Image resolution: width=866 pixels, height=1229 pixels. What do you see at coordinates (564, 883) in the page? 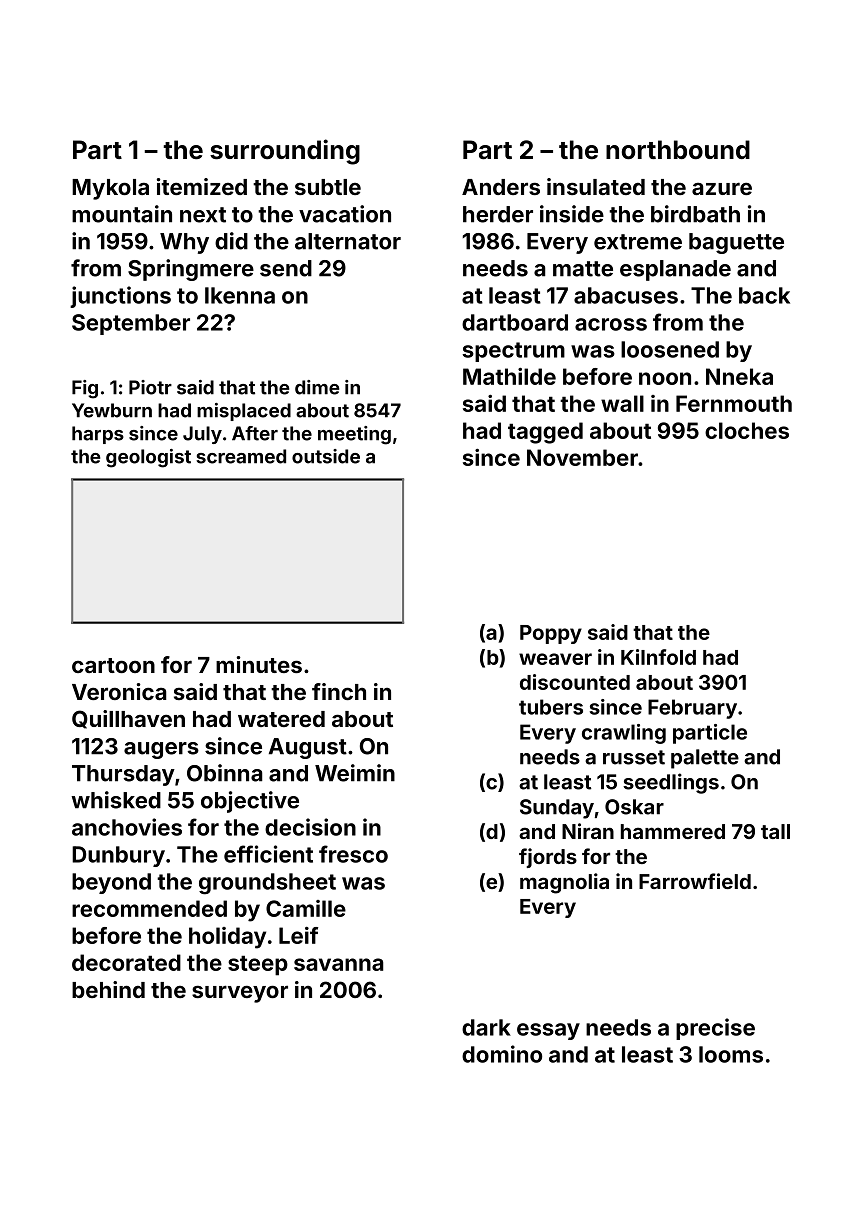
I see `magnolia` at bounding box center [564, 883].
